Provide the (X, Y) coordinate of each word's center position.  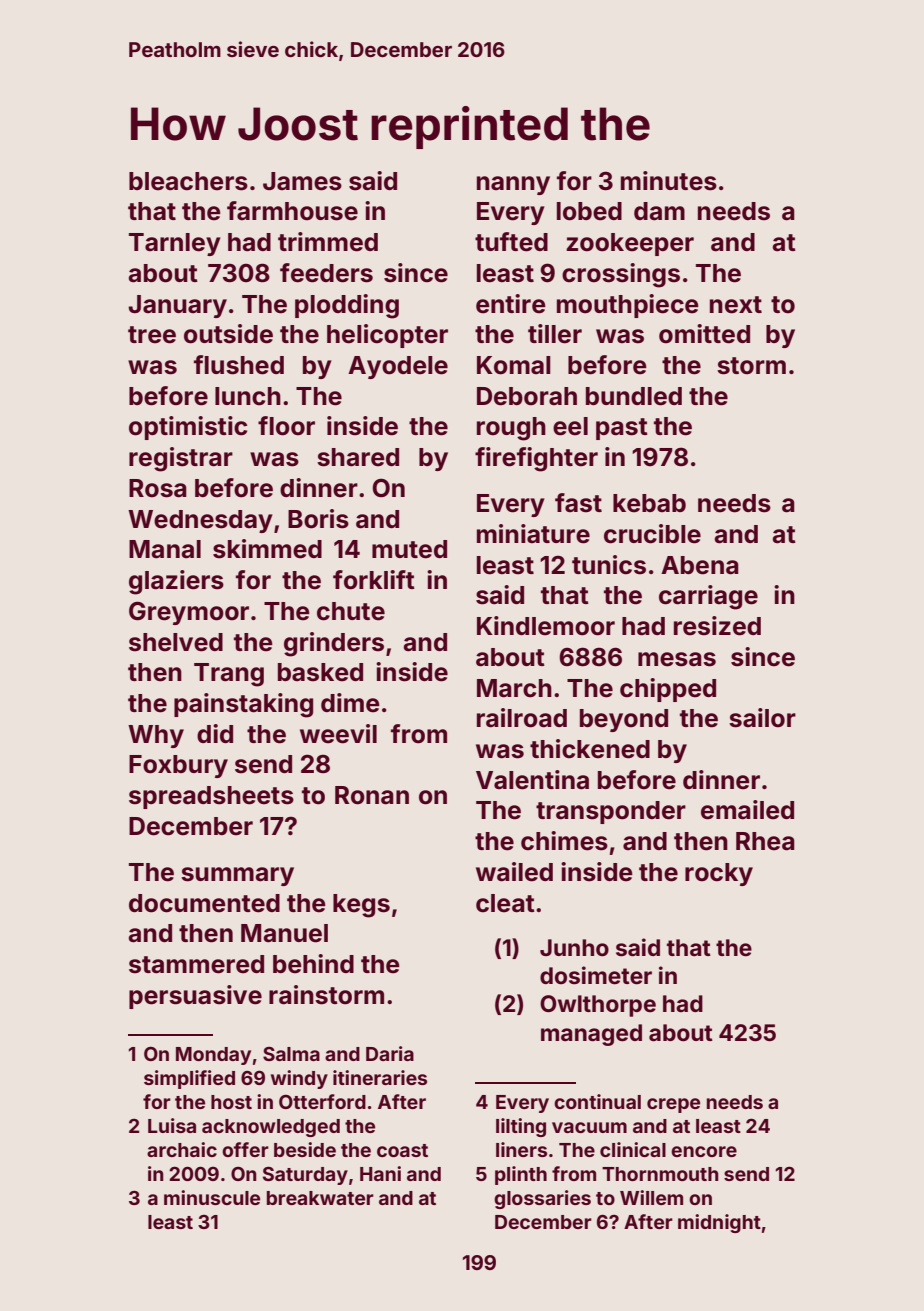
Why (156, 736)
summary (237, 876)
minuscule (212, 1197)
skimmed (267, 549)
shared (358, 457)
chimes (564, 841)
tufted (511, 242)
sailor (762, 718)
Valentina (532, 780)
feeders (326, 273)
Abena (700, 565)
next (736, 305)
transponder (611, 812)
